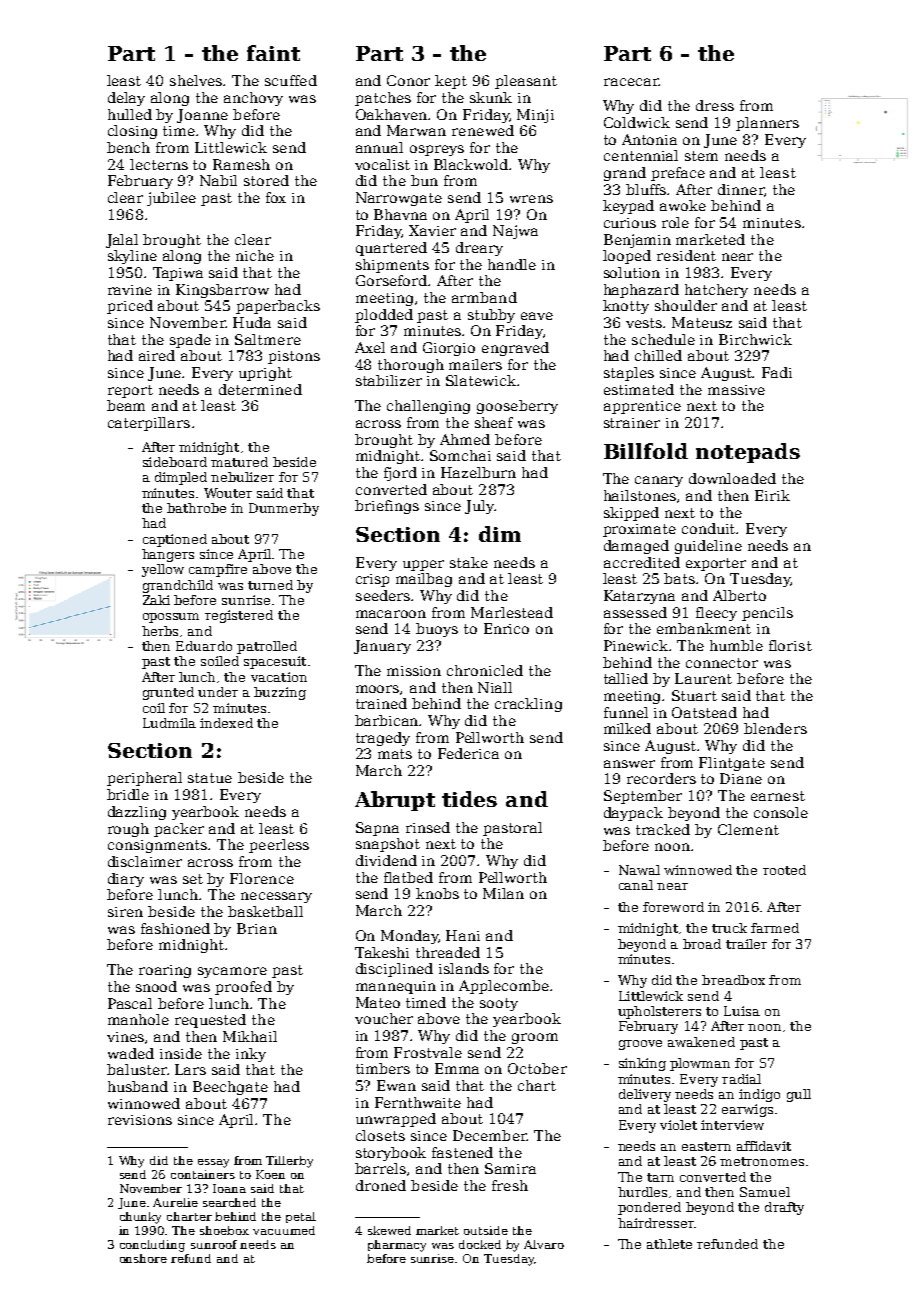 This screenshot has width=924, height=1308. Describe the element at coordinates (218, 570) in the screenshot. I see `campfire` at that location.
